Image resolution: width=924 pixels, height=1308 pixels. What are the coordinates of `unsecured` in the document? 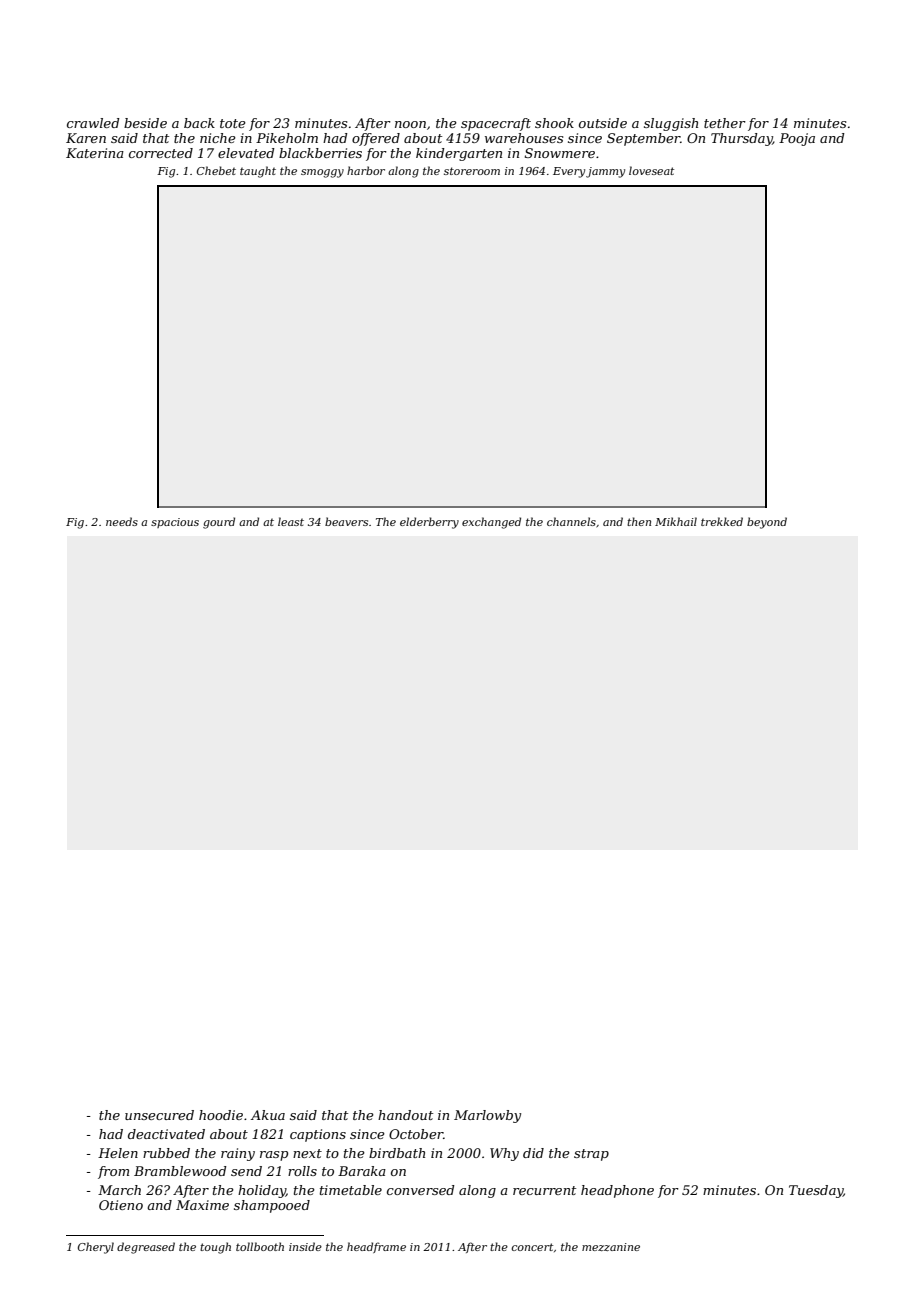 It's located at (159, 1115).
